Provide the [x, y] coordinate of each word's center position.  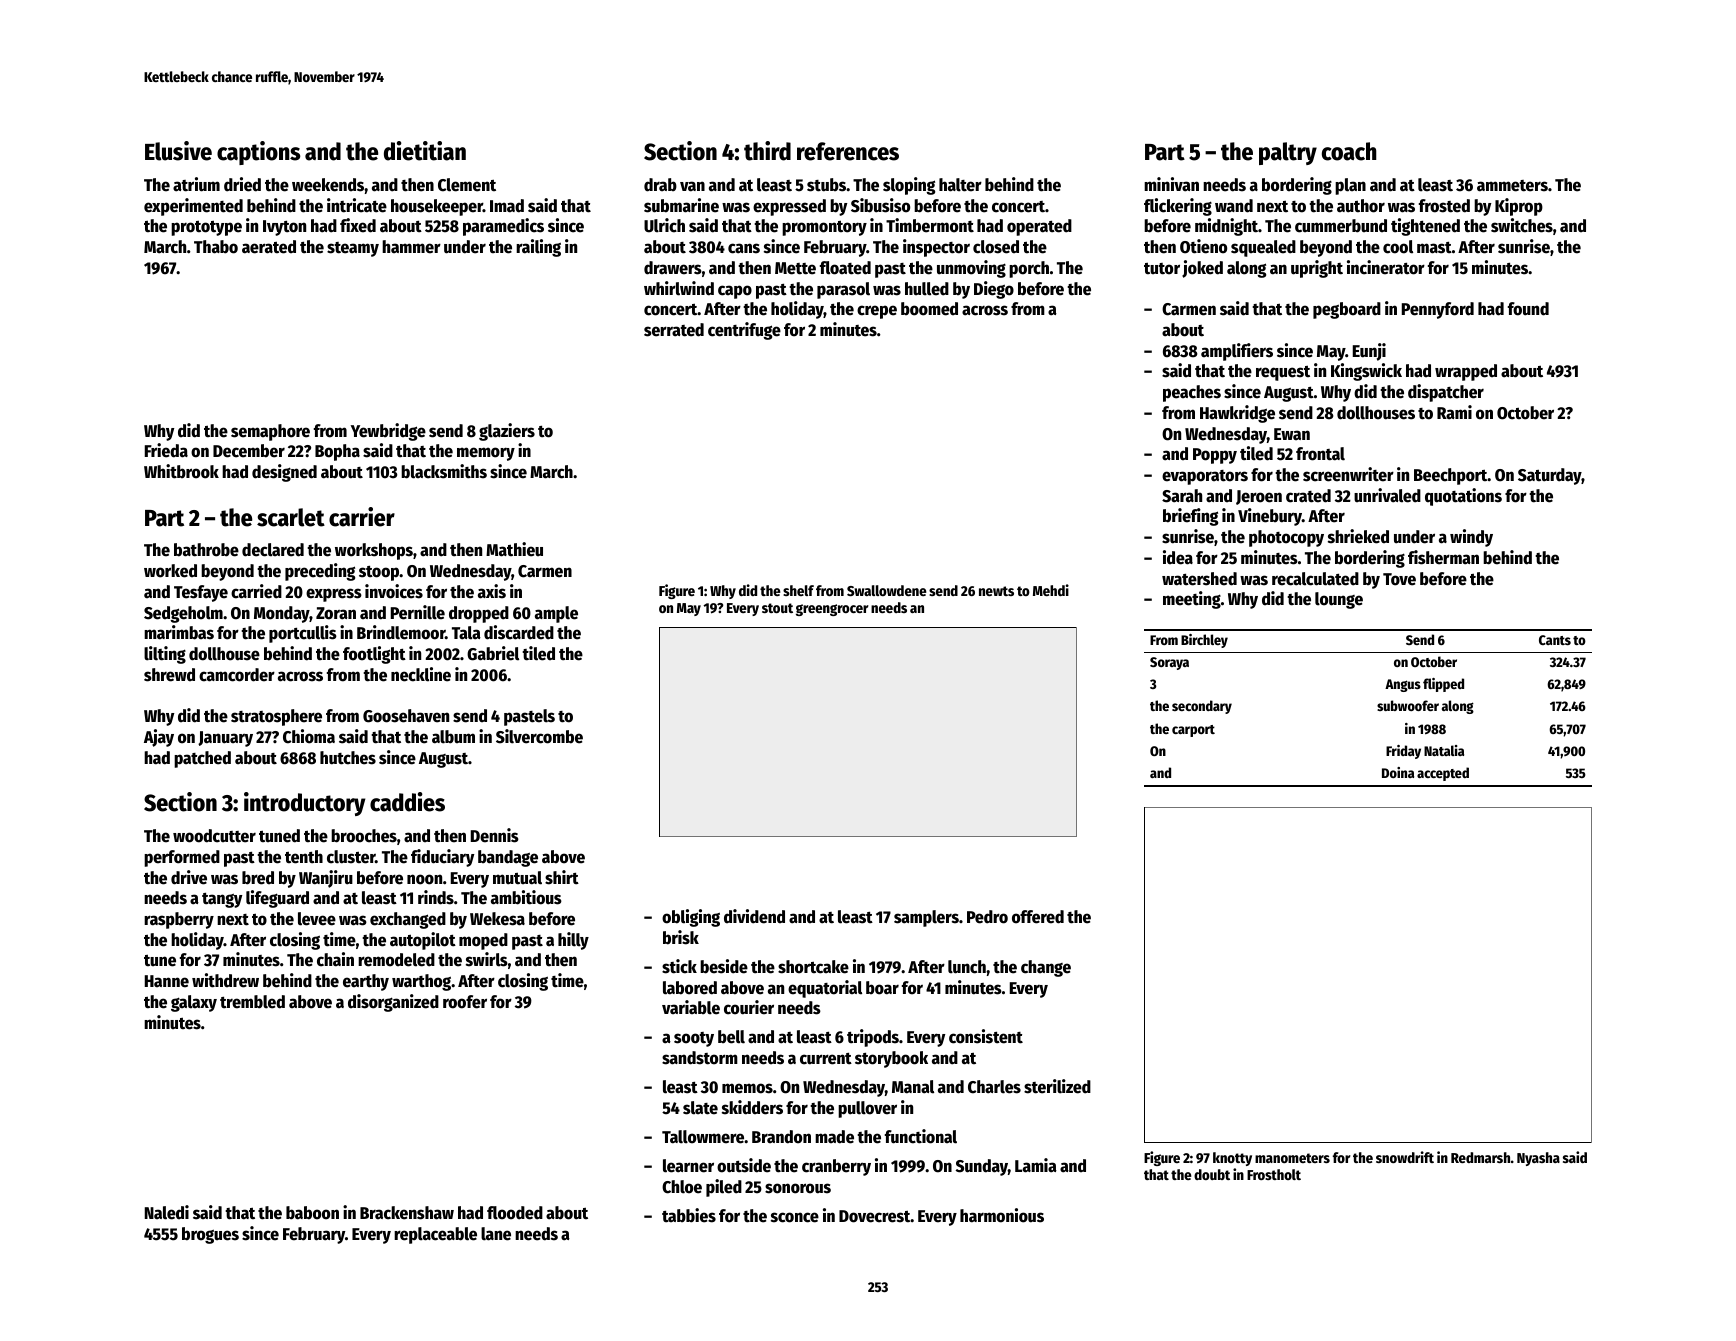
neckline [421, 674]
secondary [1202, 707]
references [848, 151]
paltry [1288, 153]
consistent [986, 1036]
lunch [967, 967]
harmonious [1002, 1215]
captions [258, 153]
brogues [210, 1235]
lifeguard [277, 899]
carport [1193, 731]
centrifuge [744, 331]
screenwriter [1348, 474]
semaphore [270, 432]
